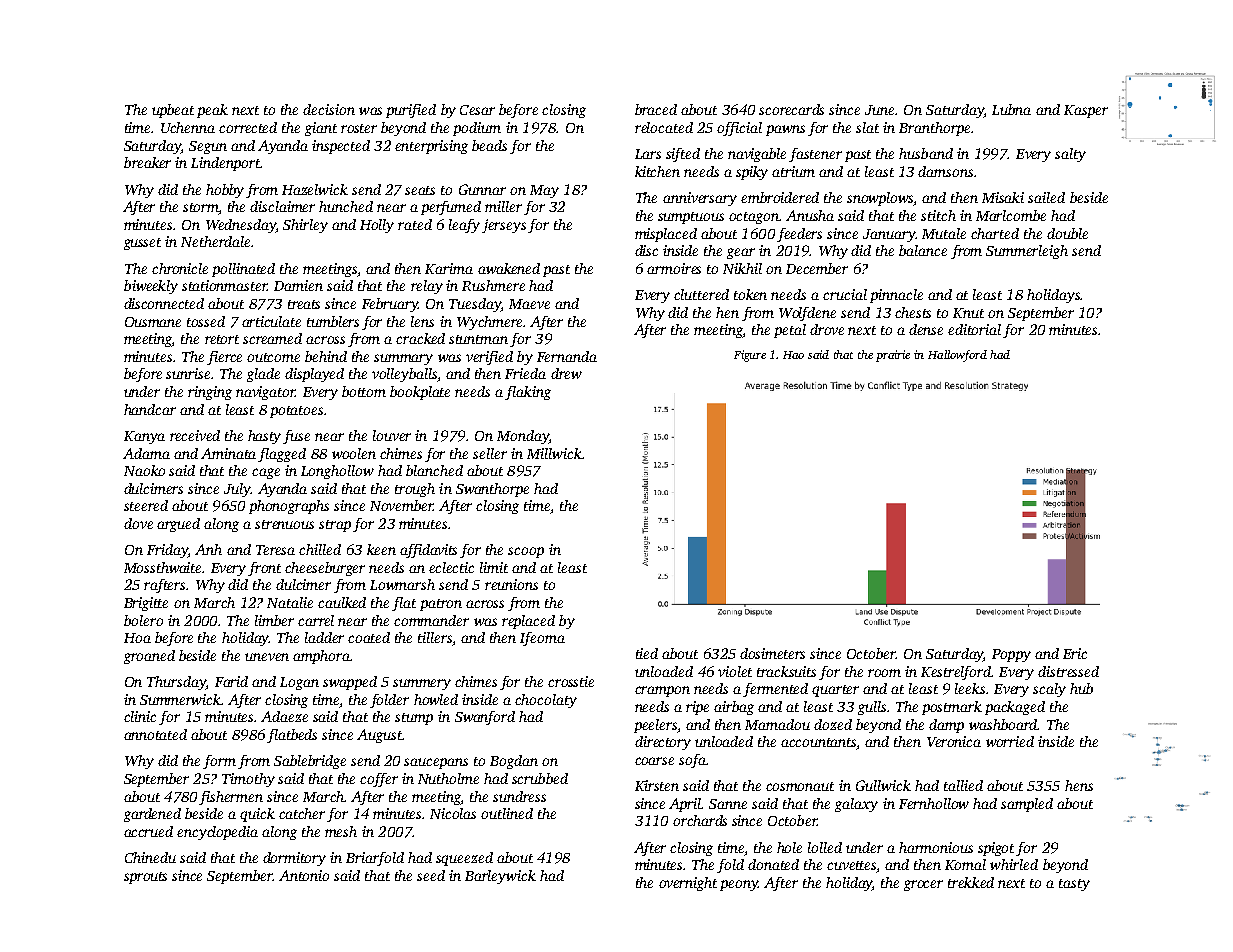 This screenshot has width=1233, height=952. Describe the element at coordinates (688, 884) in the screenshot. I see `overnight` at that location.
